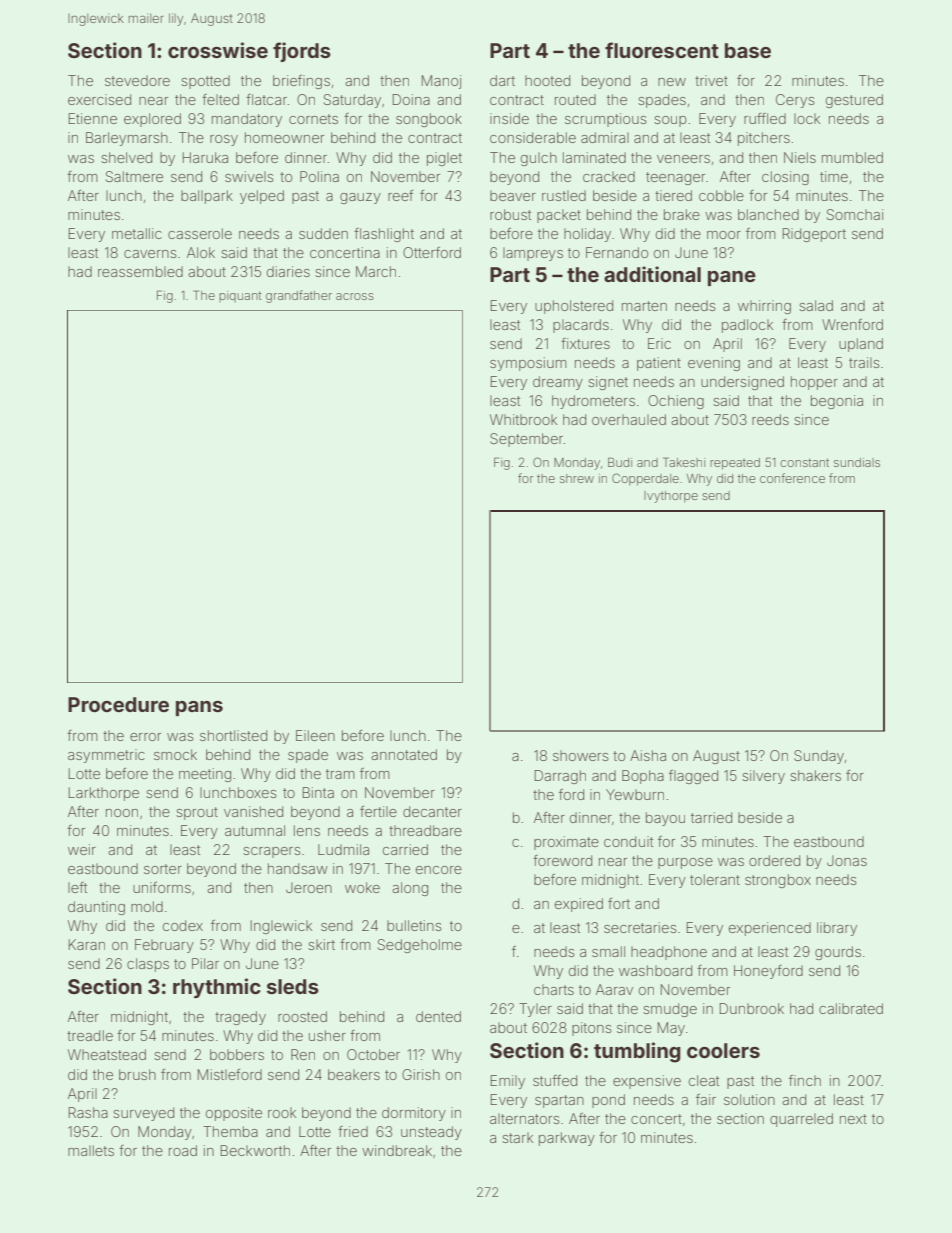 Image resolution: width=952 pixels, height=1233 pixels. Describe the element at coordinates (715, 879) in the screenshot. I see `tolerant` at that location.
